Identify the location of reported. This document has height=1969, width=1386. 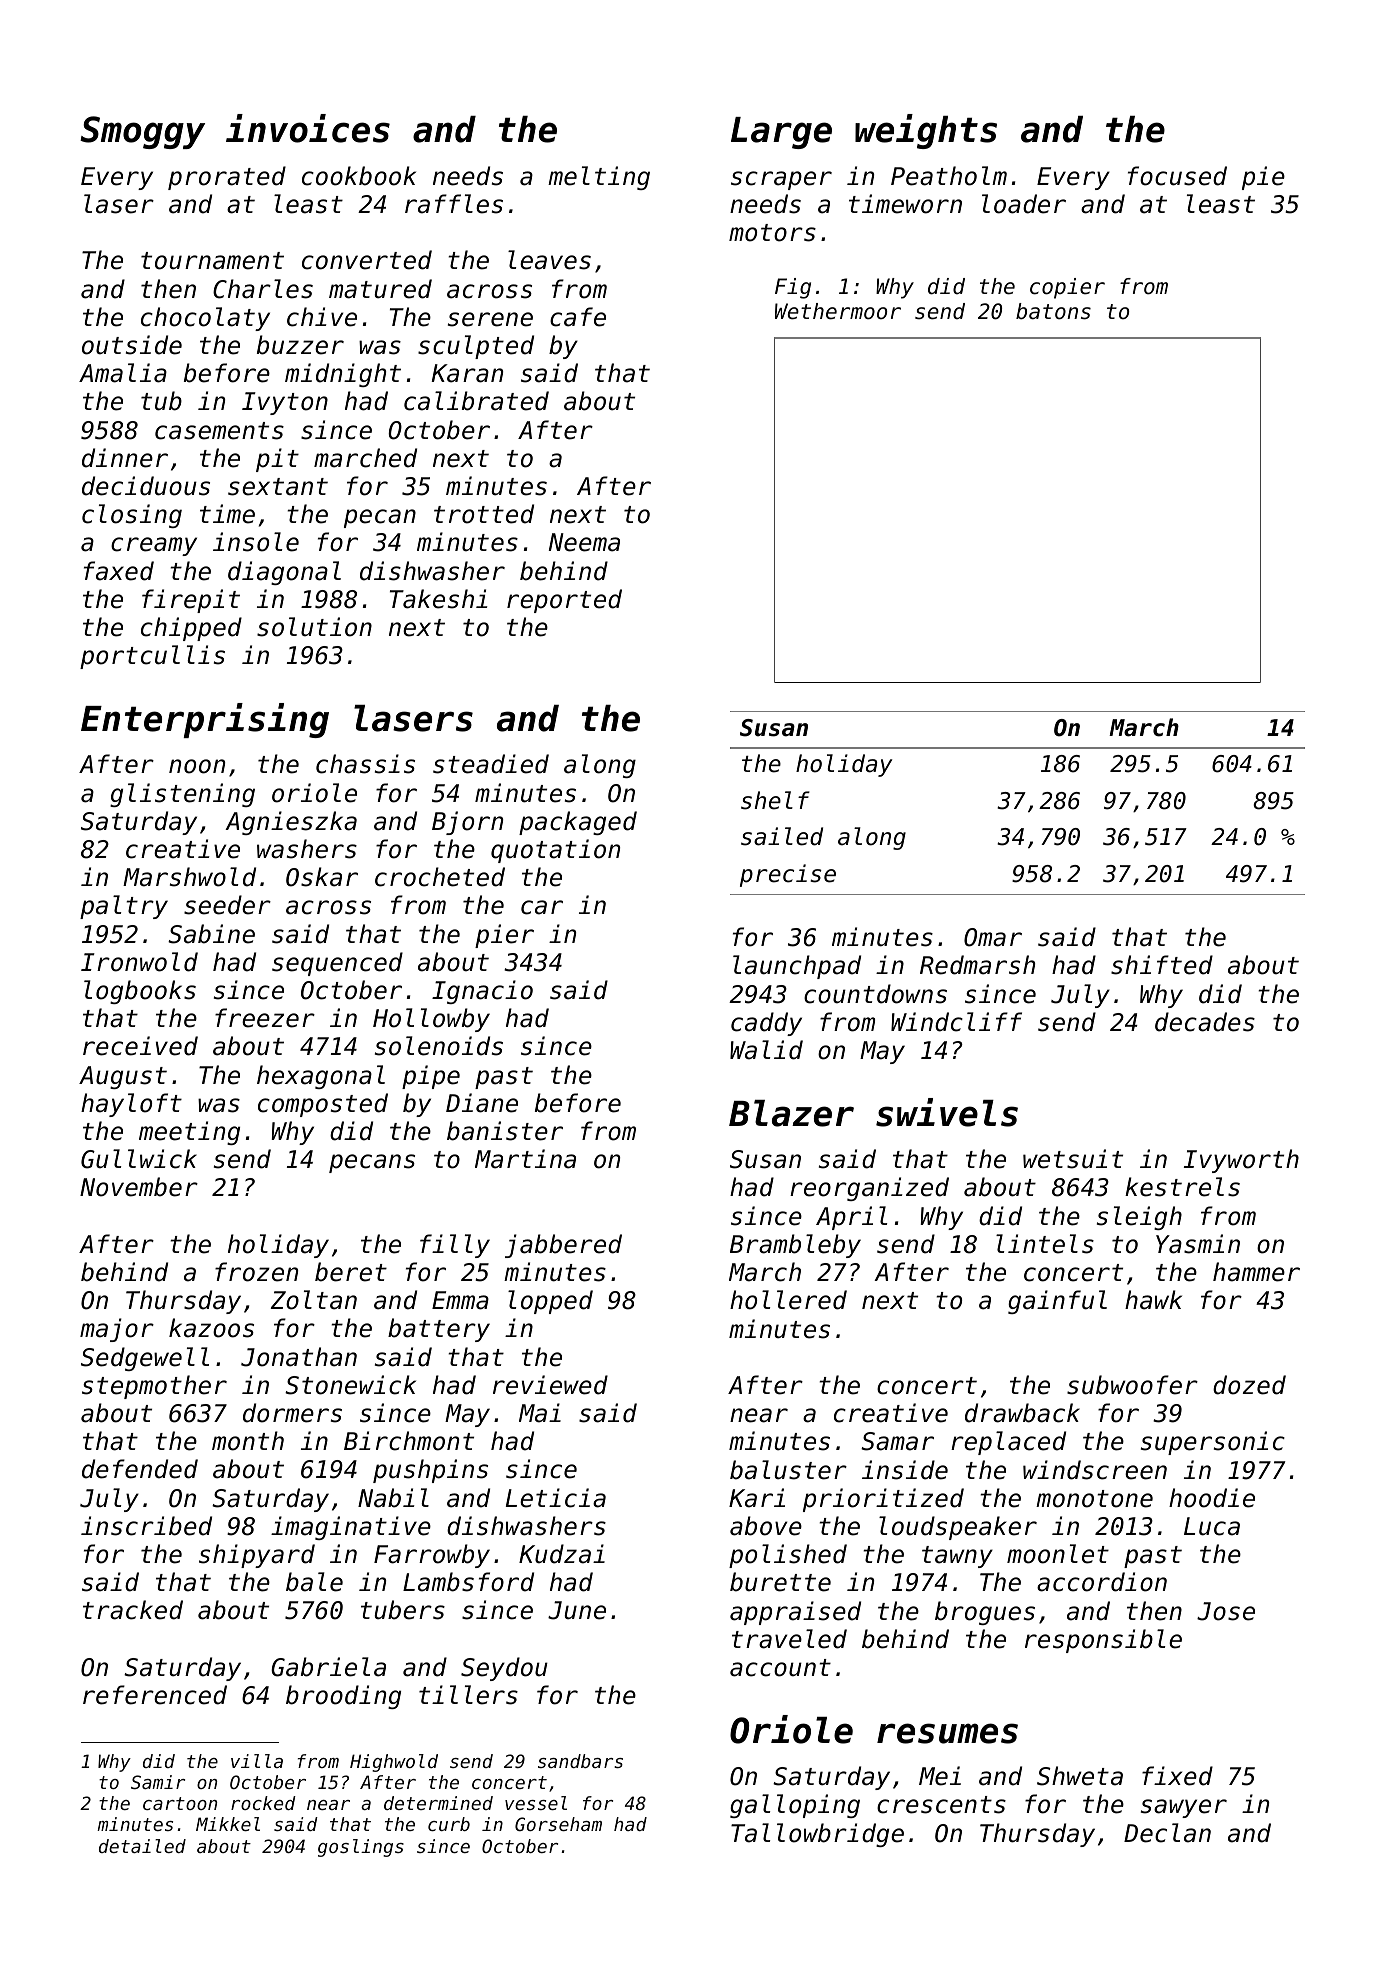
(564, 601).
